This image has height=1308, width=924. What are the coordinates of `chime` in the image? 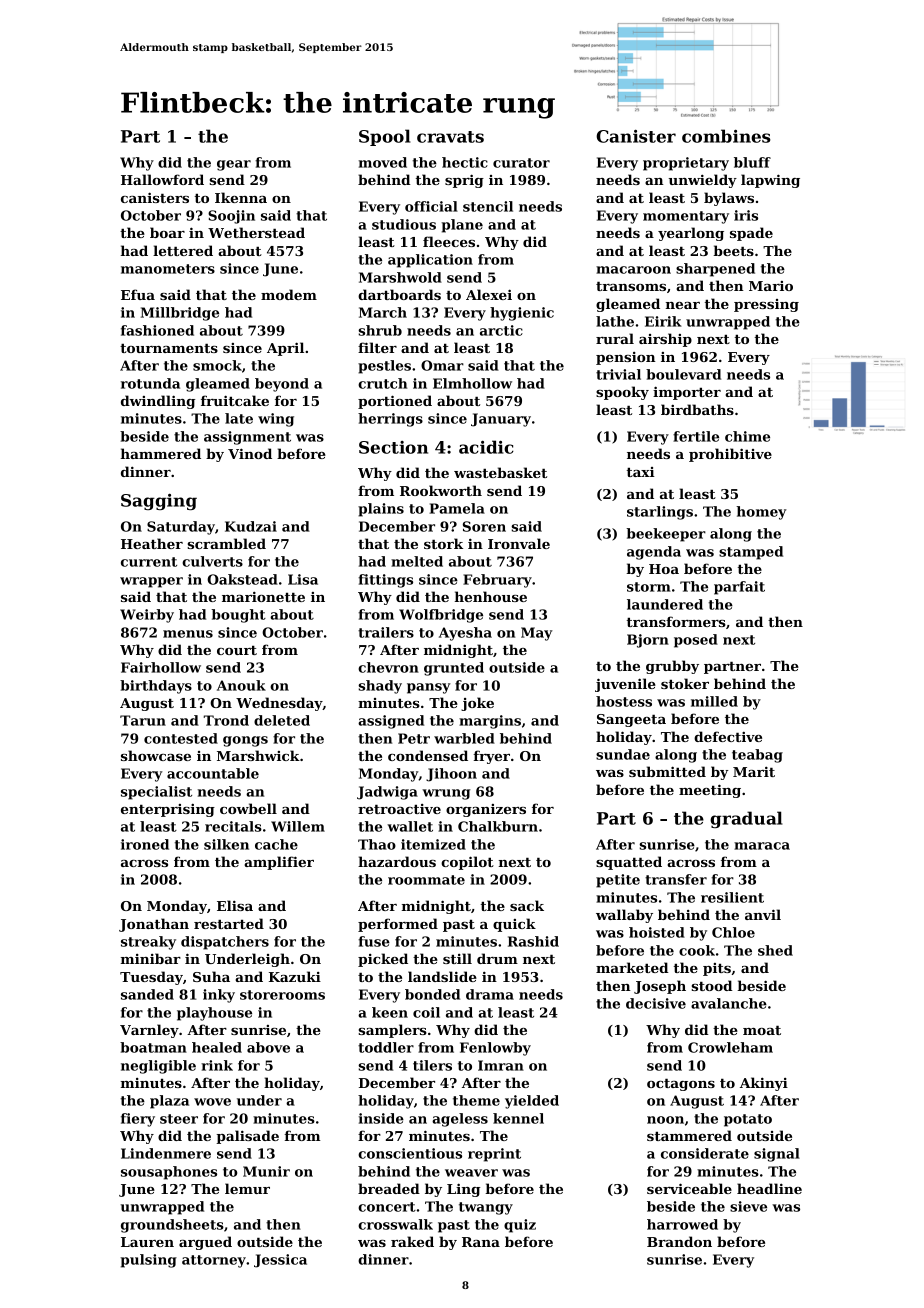 It's located at (747, 436).
